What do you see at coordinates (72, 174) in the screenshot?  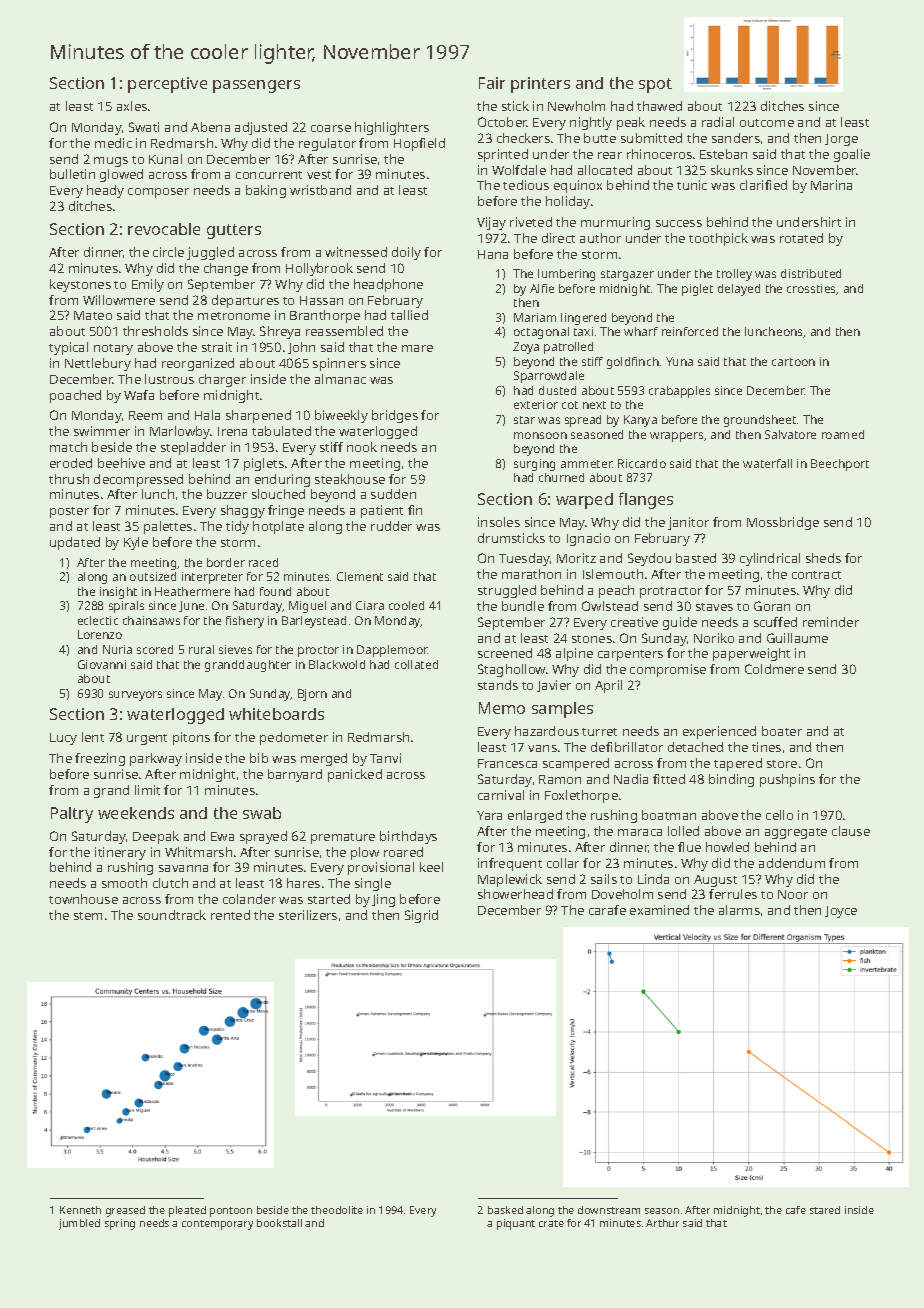 I see `bulletin` at bounding box center [72, 174].
